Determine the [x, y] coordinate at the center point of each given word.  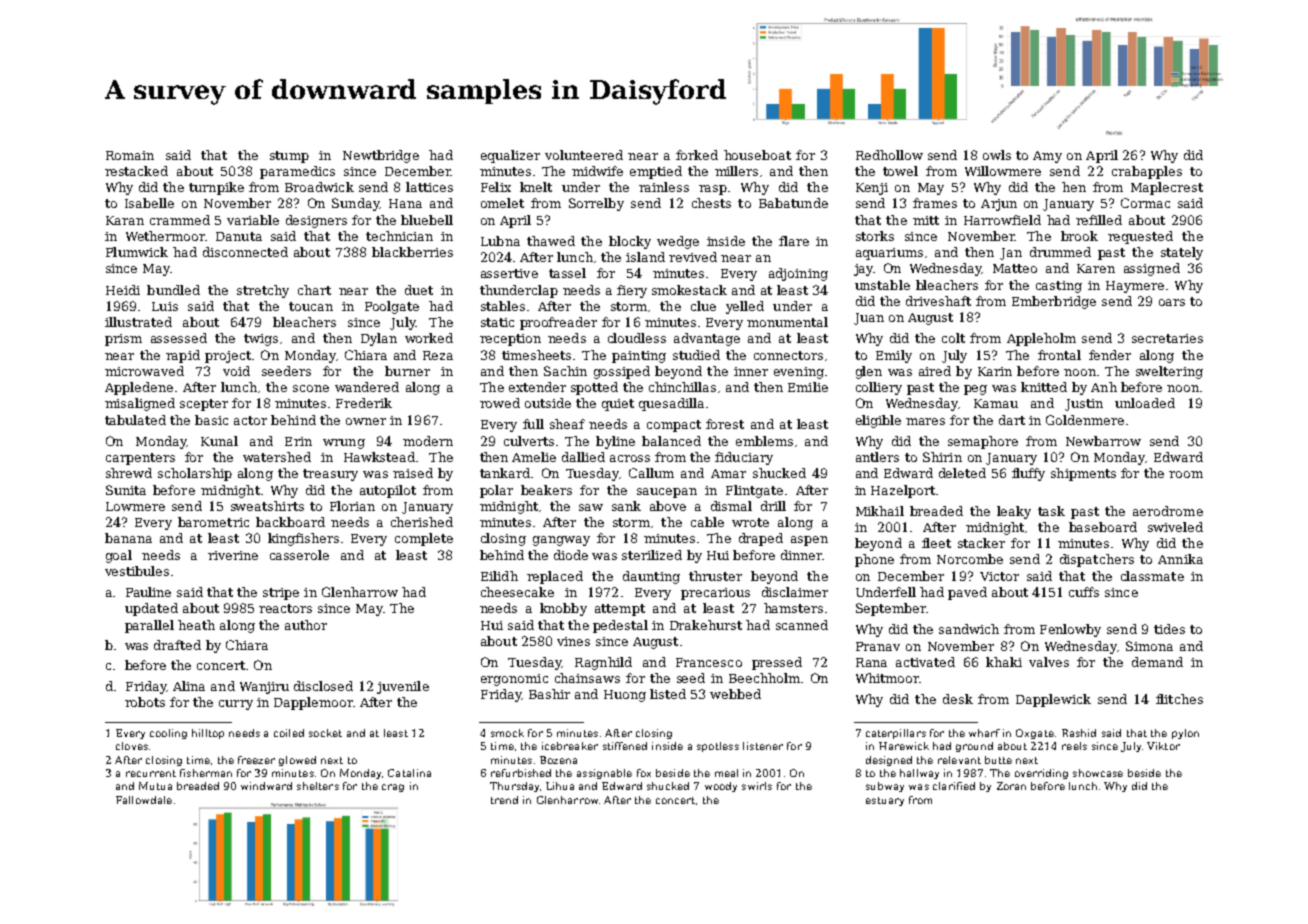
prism [123, 340]
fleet [936, 543]
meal [726, 773]
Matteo [1015, 268]
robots [145, 702]
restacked [136, 171]
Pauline [148, 592]
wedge [678, 242]
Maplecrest [1167, 188]
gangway [561, 541]
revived [693, 257]
